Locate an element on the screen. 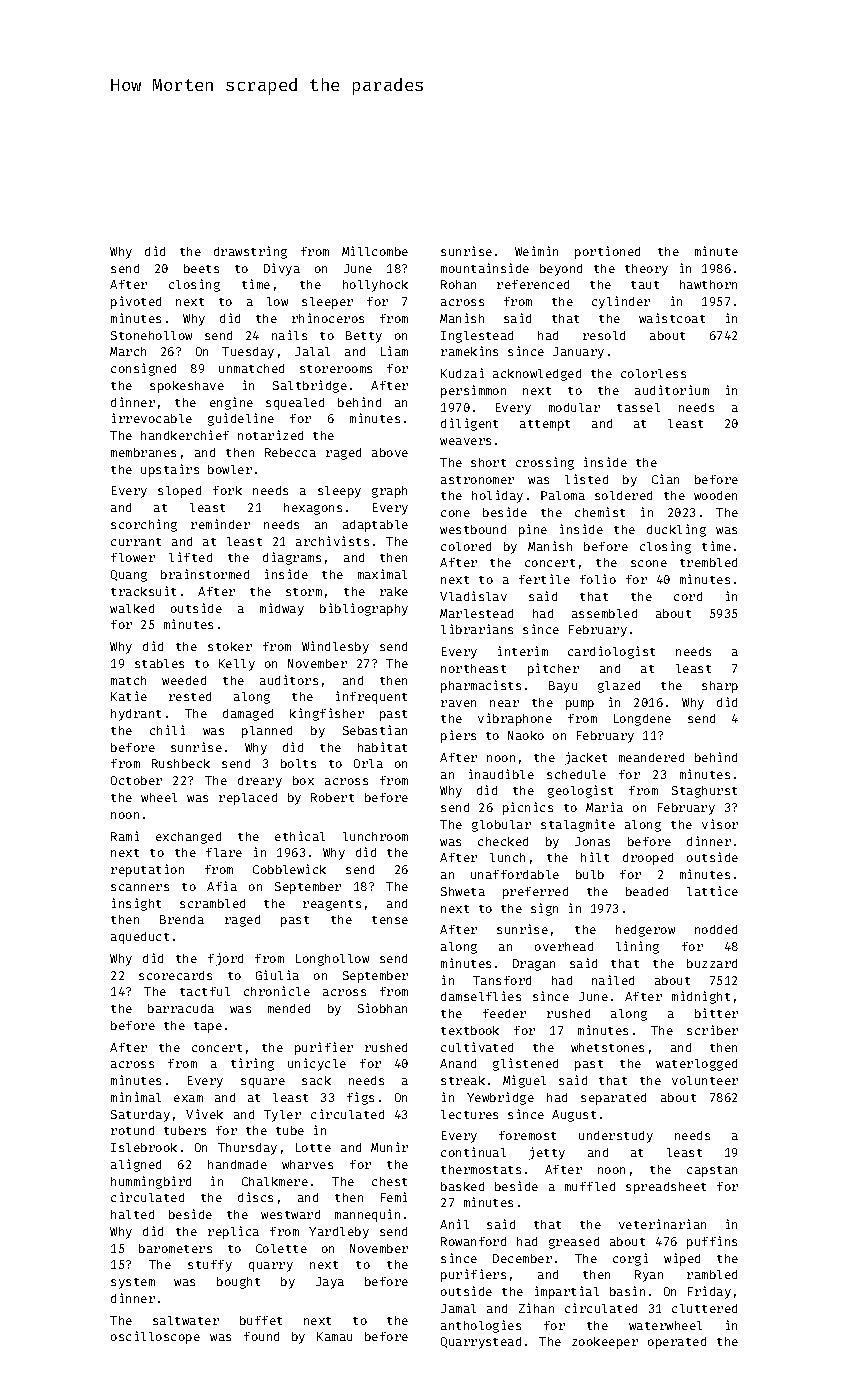  stuffy is located at coordinates (210, 1266).
